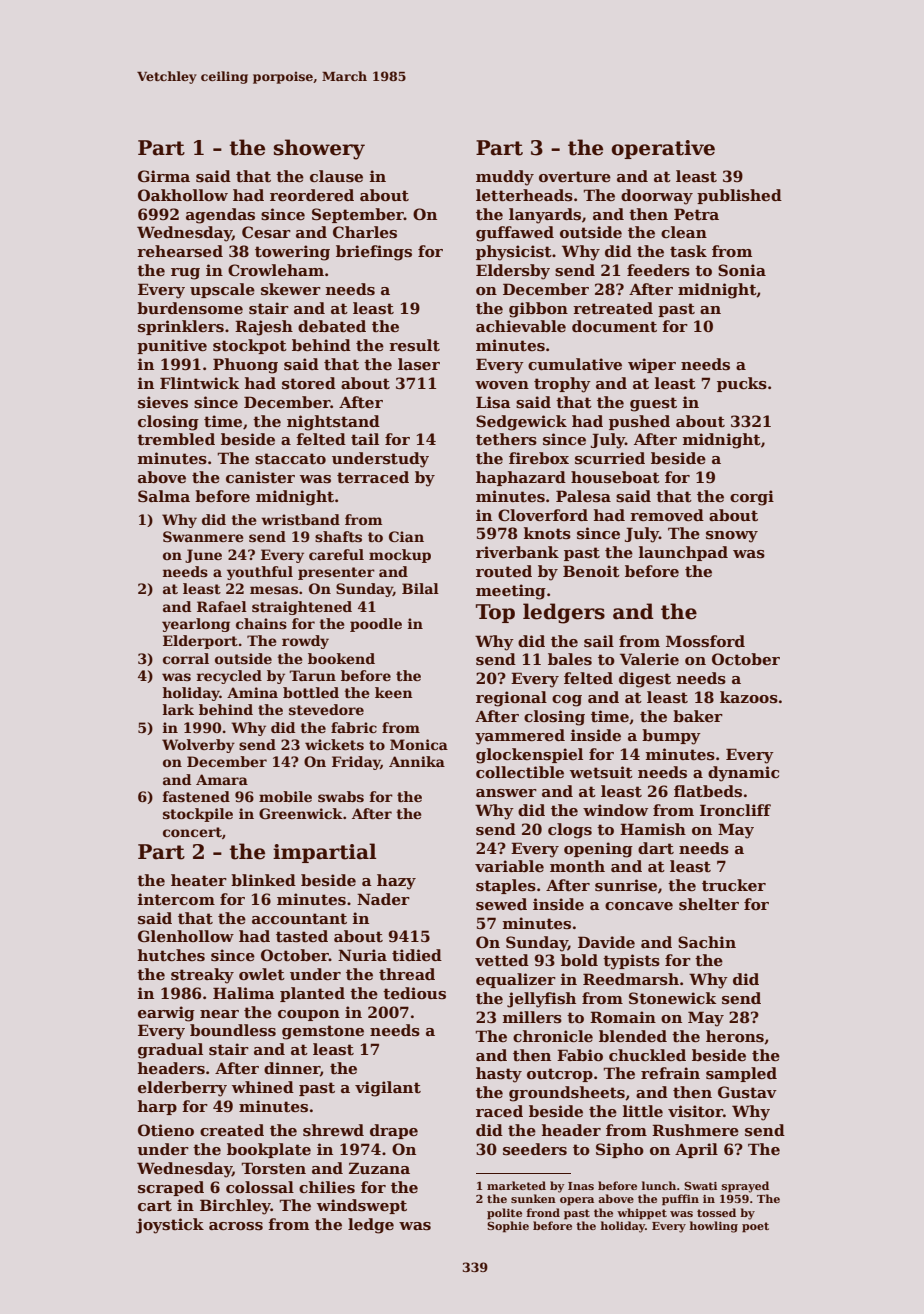 The height and width of the screenshot is (1314, 924). I want to click on bumpy, so click(671, 737).
